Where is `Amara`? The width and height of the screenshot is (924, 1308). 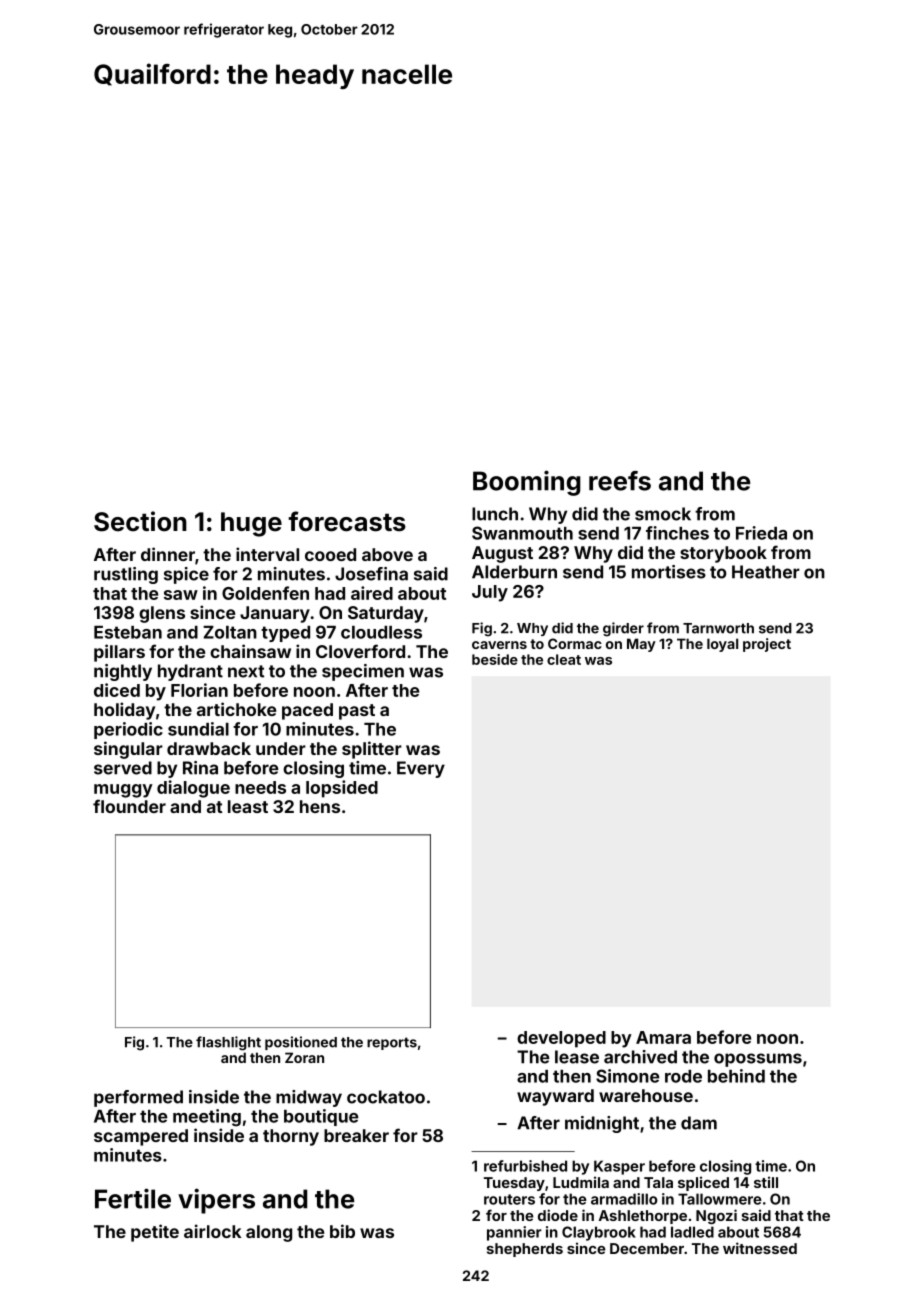
Amara is located at coordinates (663, 1037).
